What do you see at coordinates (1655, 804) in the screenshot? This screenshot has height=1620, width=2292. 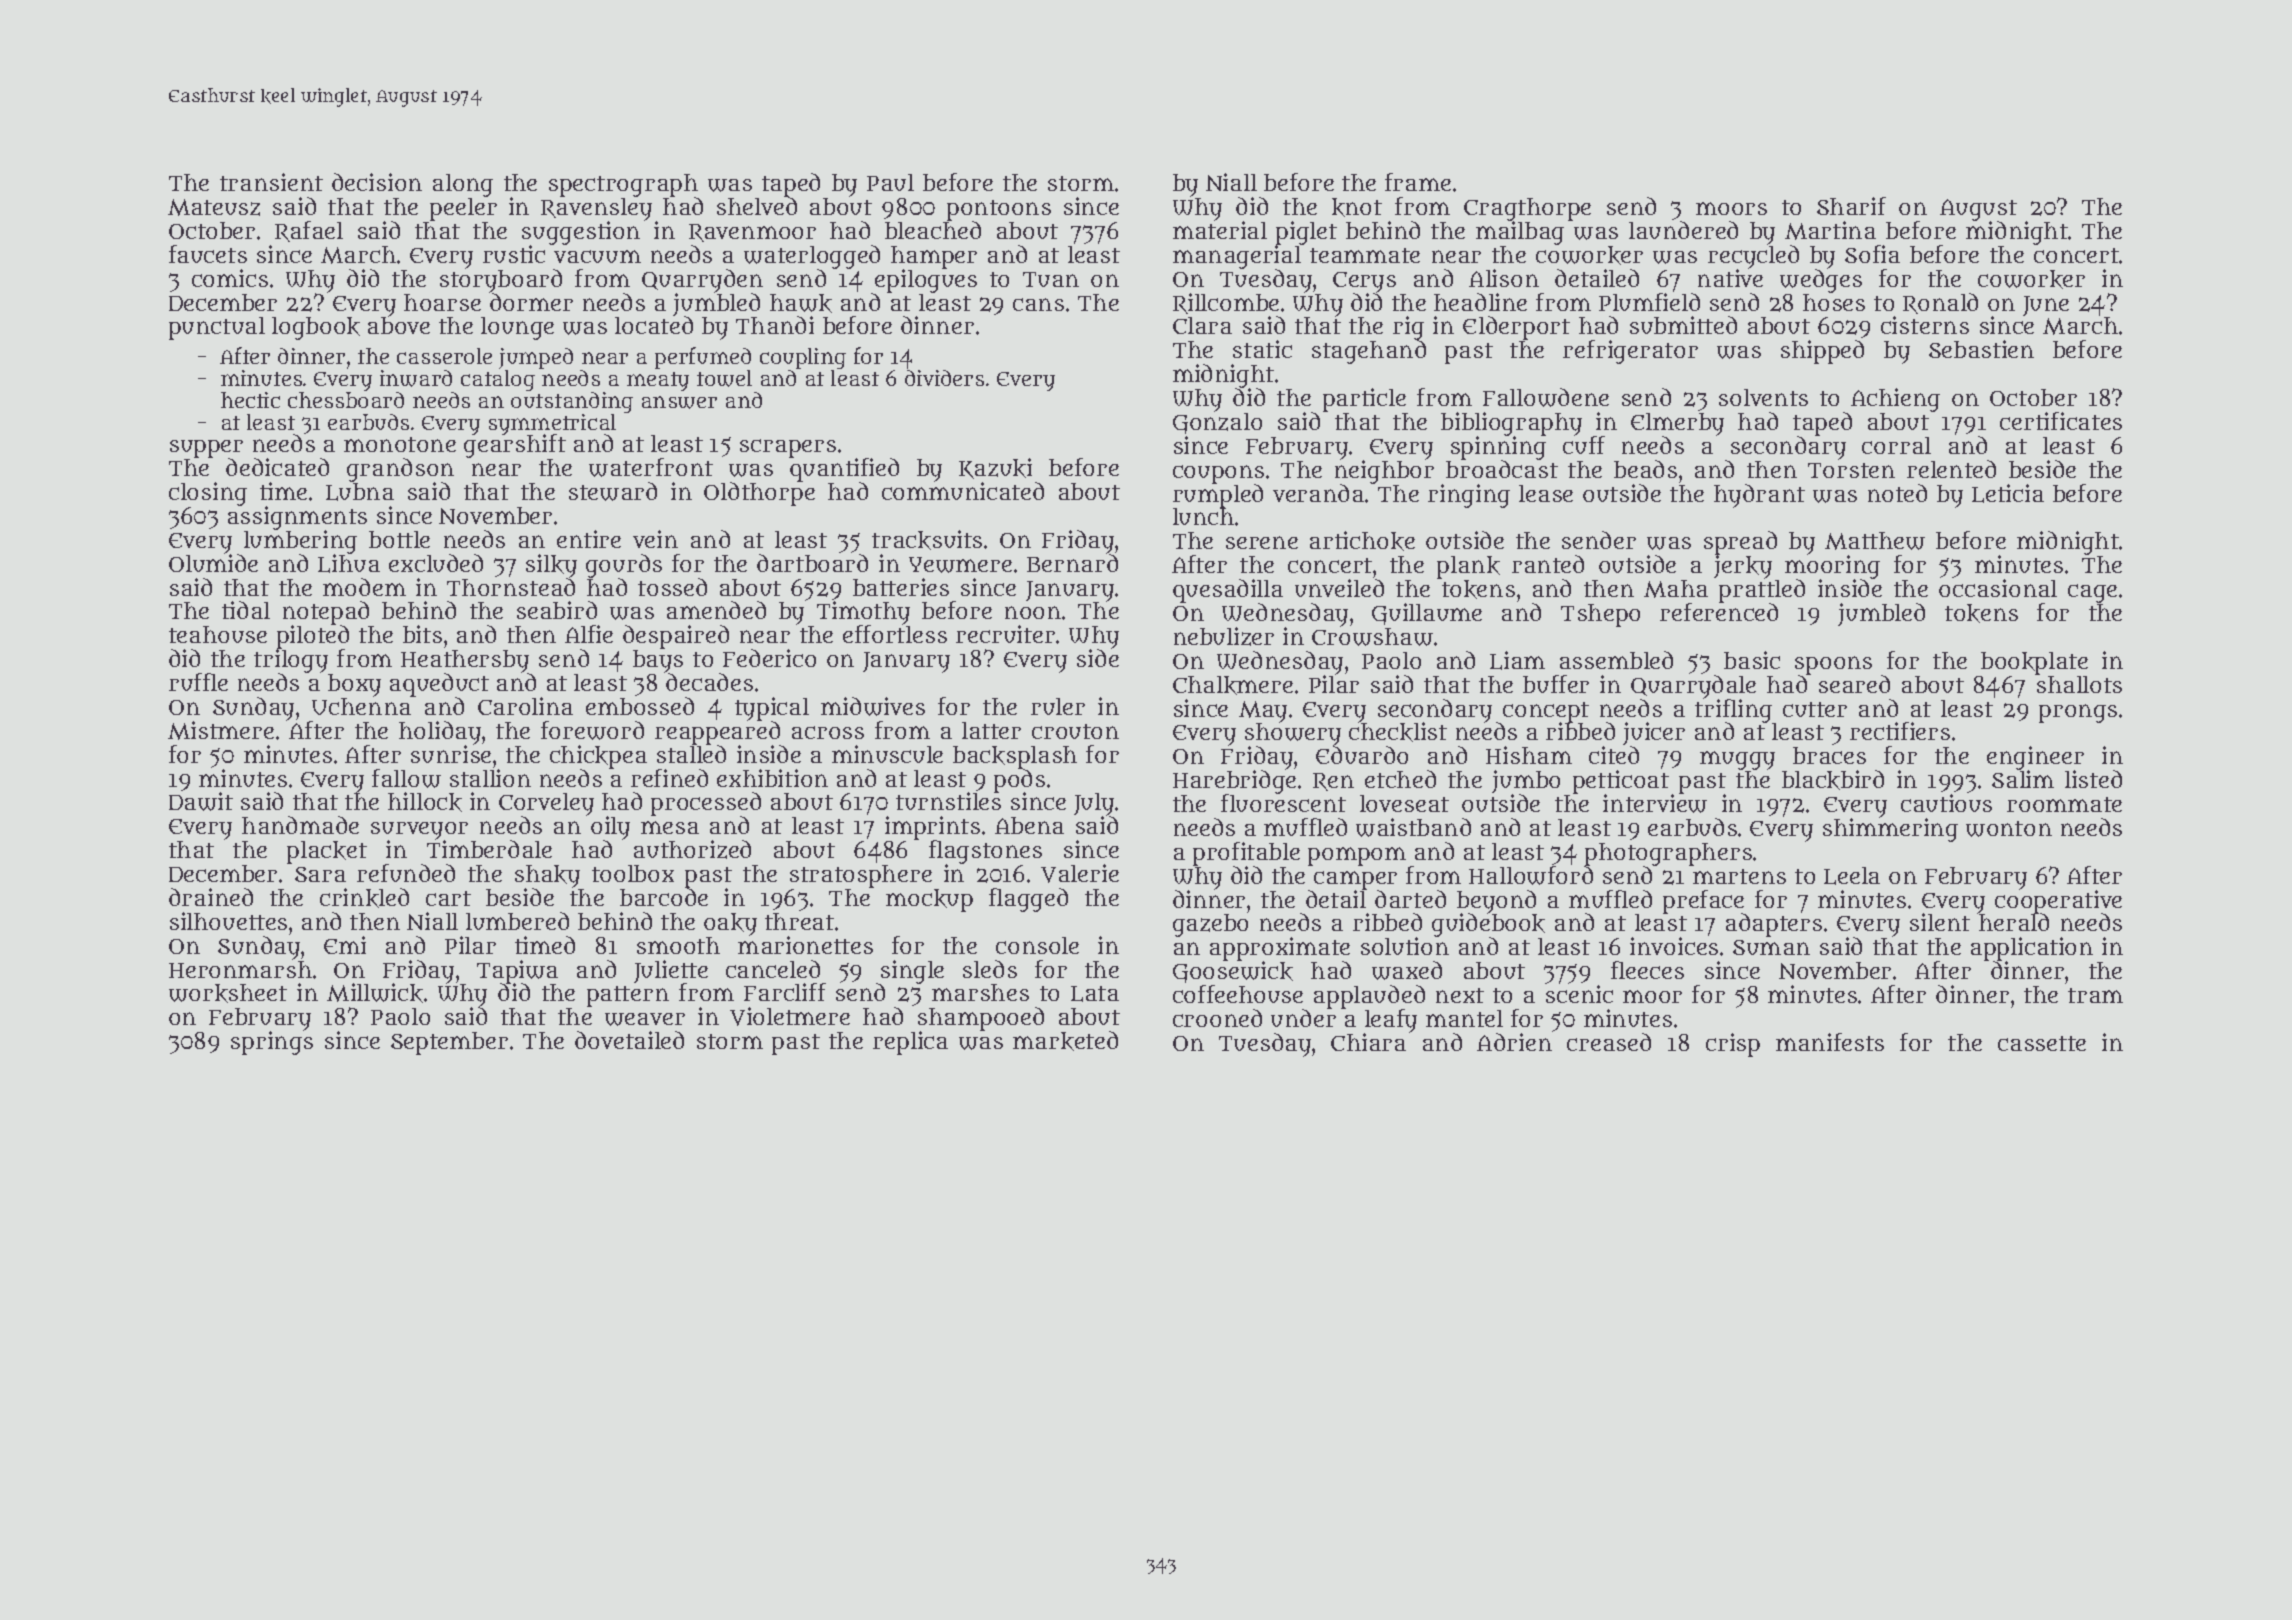 I see `interview` at bounding box center [1655, 804].
